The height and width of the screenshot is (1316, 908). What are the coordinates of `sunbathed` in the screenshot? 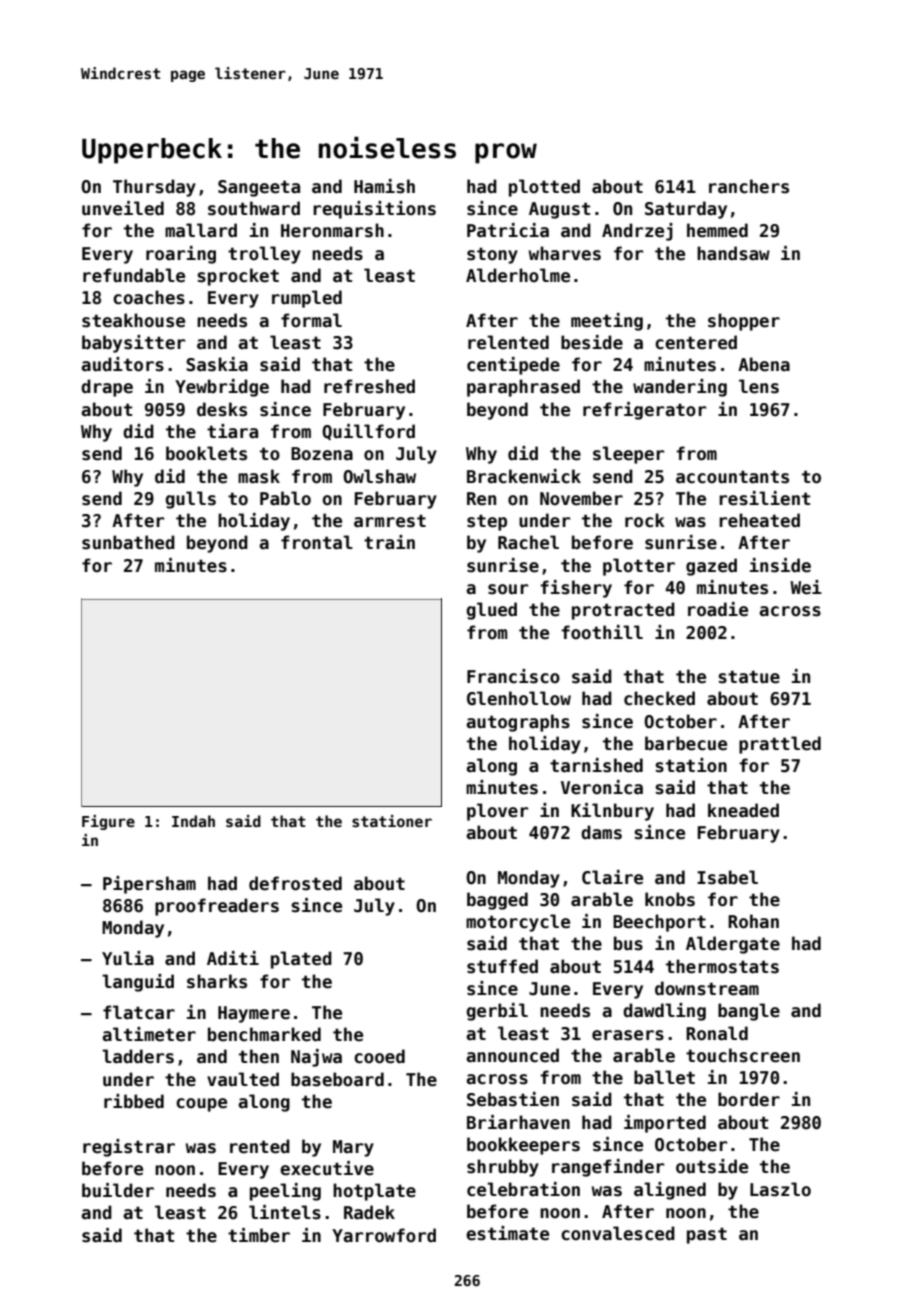 It's located at (128, 542).
